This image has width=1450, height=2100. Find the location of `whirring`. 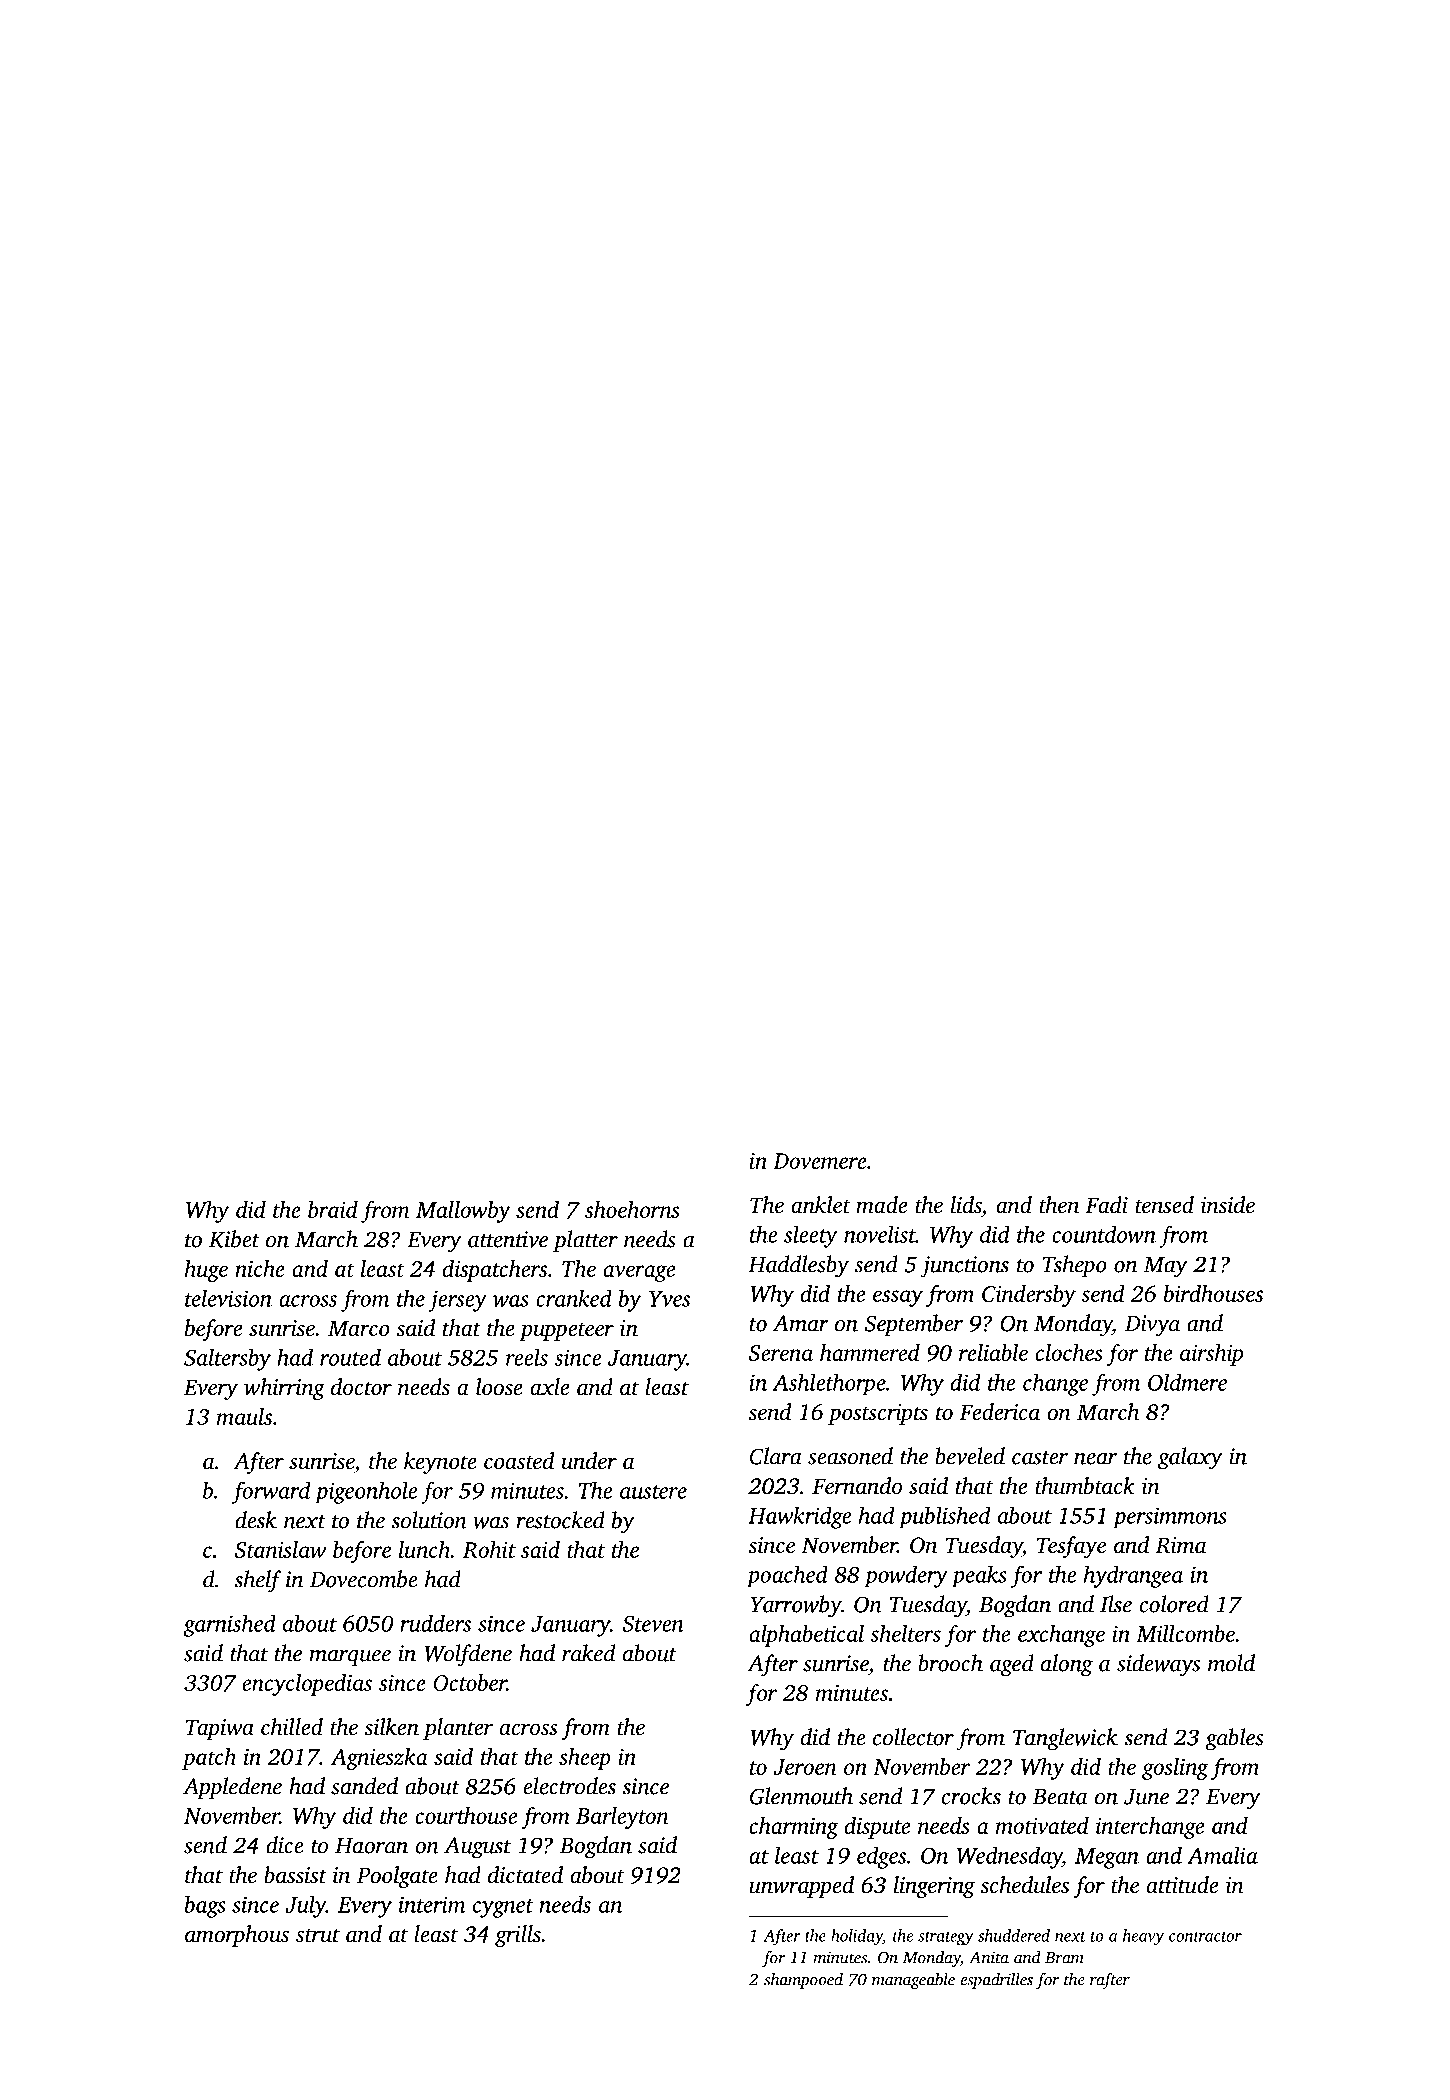

whirring is located at coordinates (284, 1389).
